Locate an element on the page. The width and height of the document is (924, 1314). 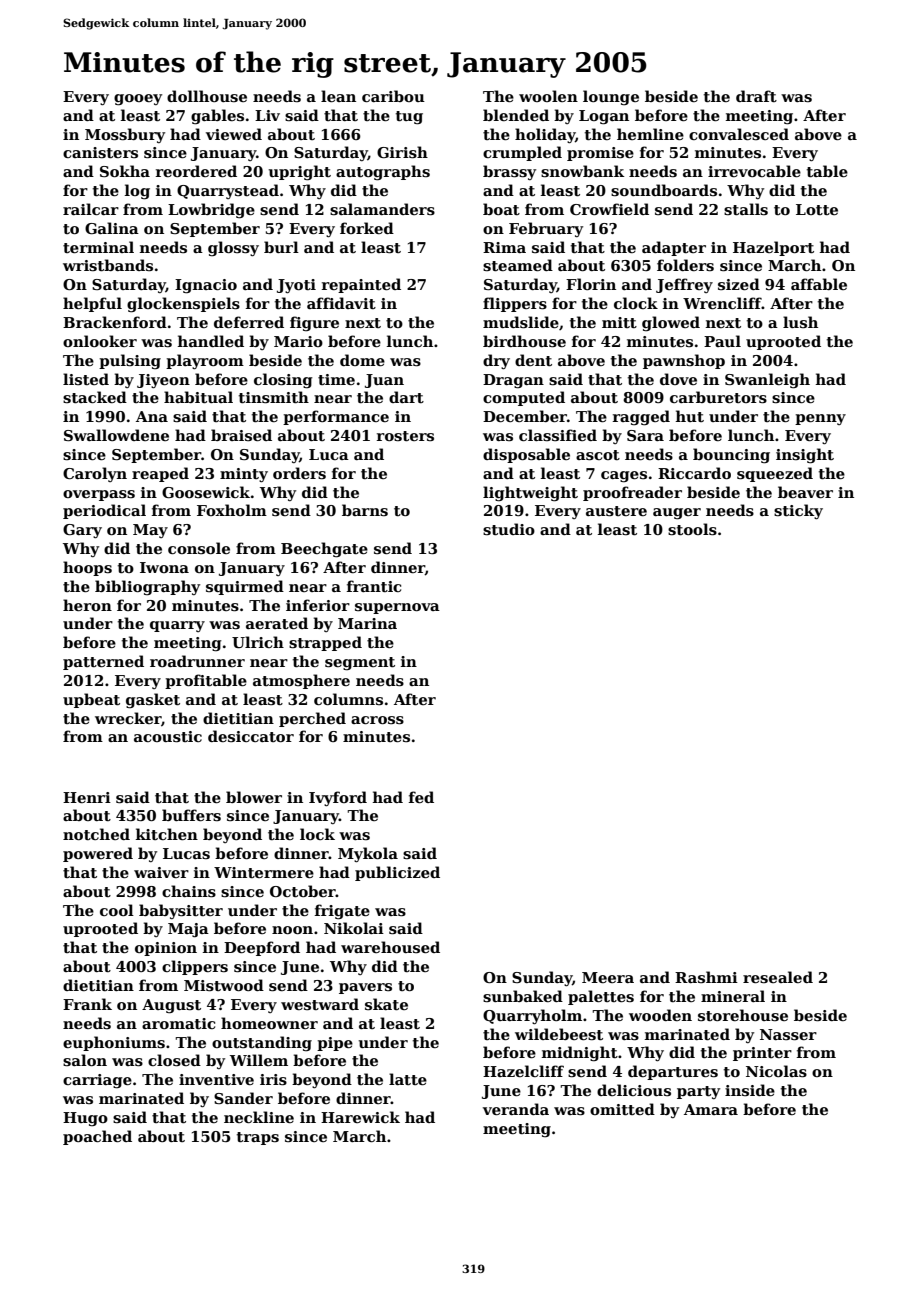
fed is located at coordinates (421, 797).
